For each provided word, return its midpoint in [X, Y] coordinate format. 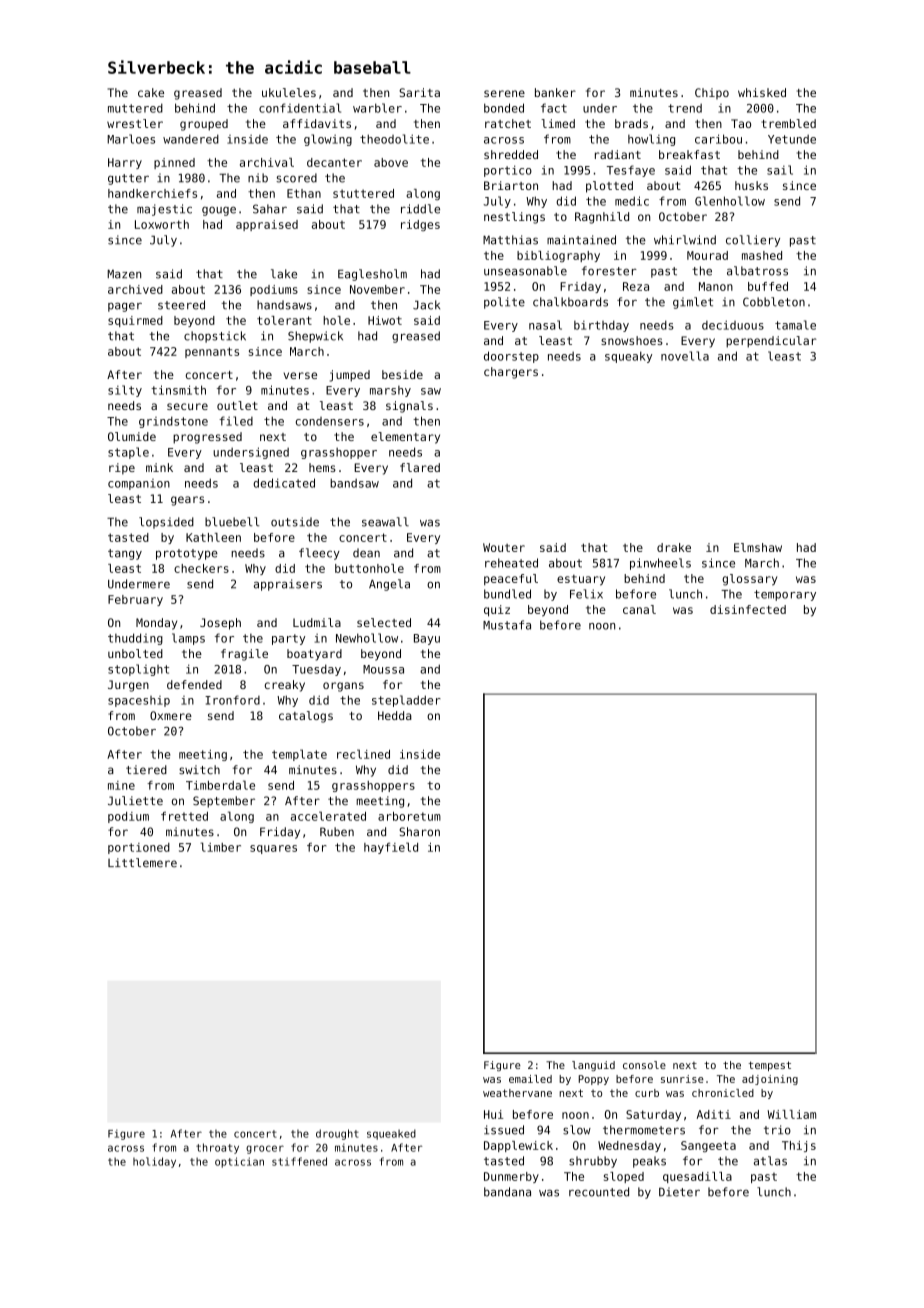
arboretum [409, 816]
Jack [426, 305]
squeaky [628, 357]
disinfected [748, 609]
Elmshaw [758, 547]
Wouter [504, 547]
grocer [265, 1149]
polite [504, 303]
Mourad [707, 255]
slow [577, 1130]
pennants [212, 352]
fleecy [319, 554]
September [224, 802]
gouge [219, 211]
